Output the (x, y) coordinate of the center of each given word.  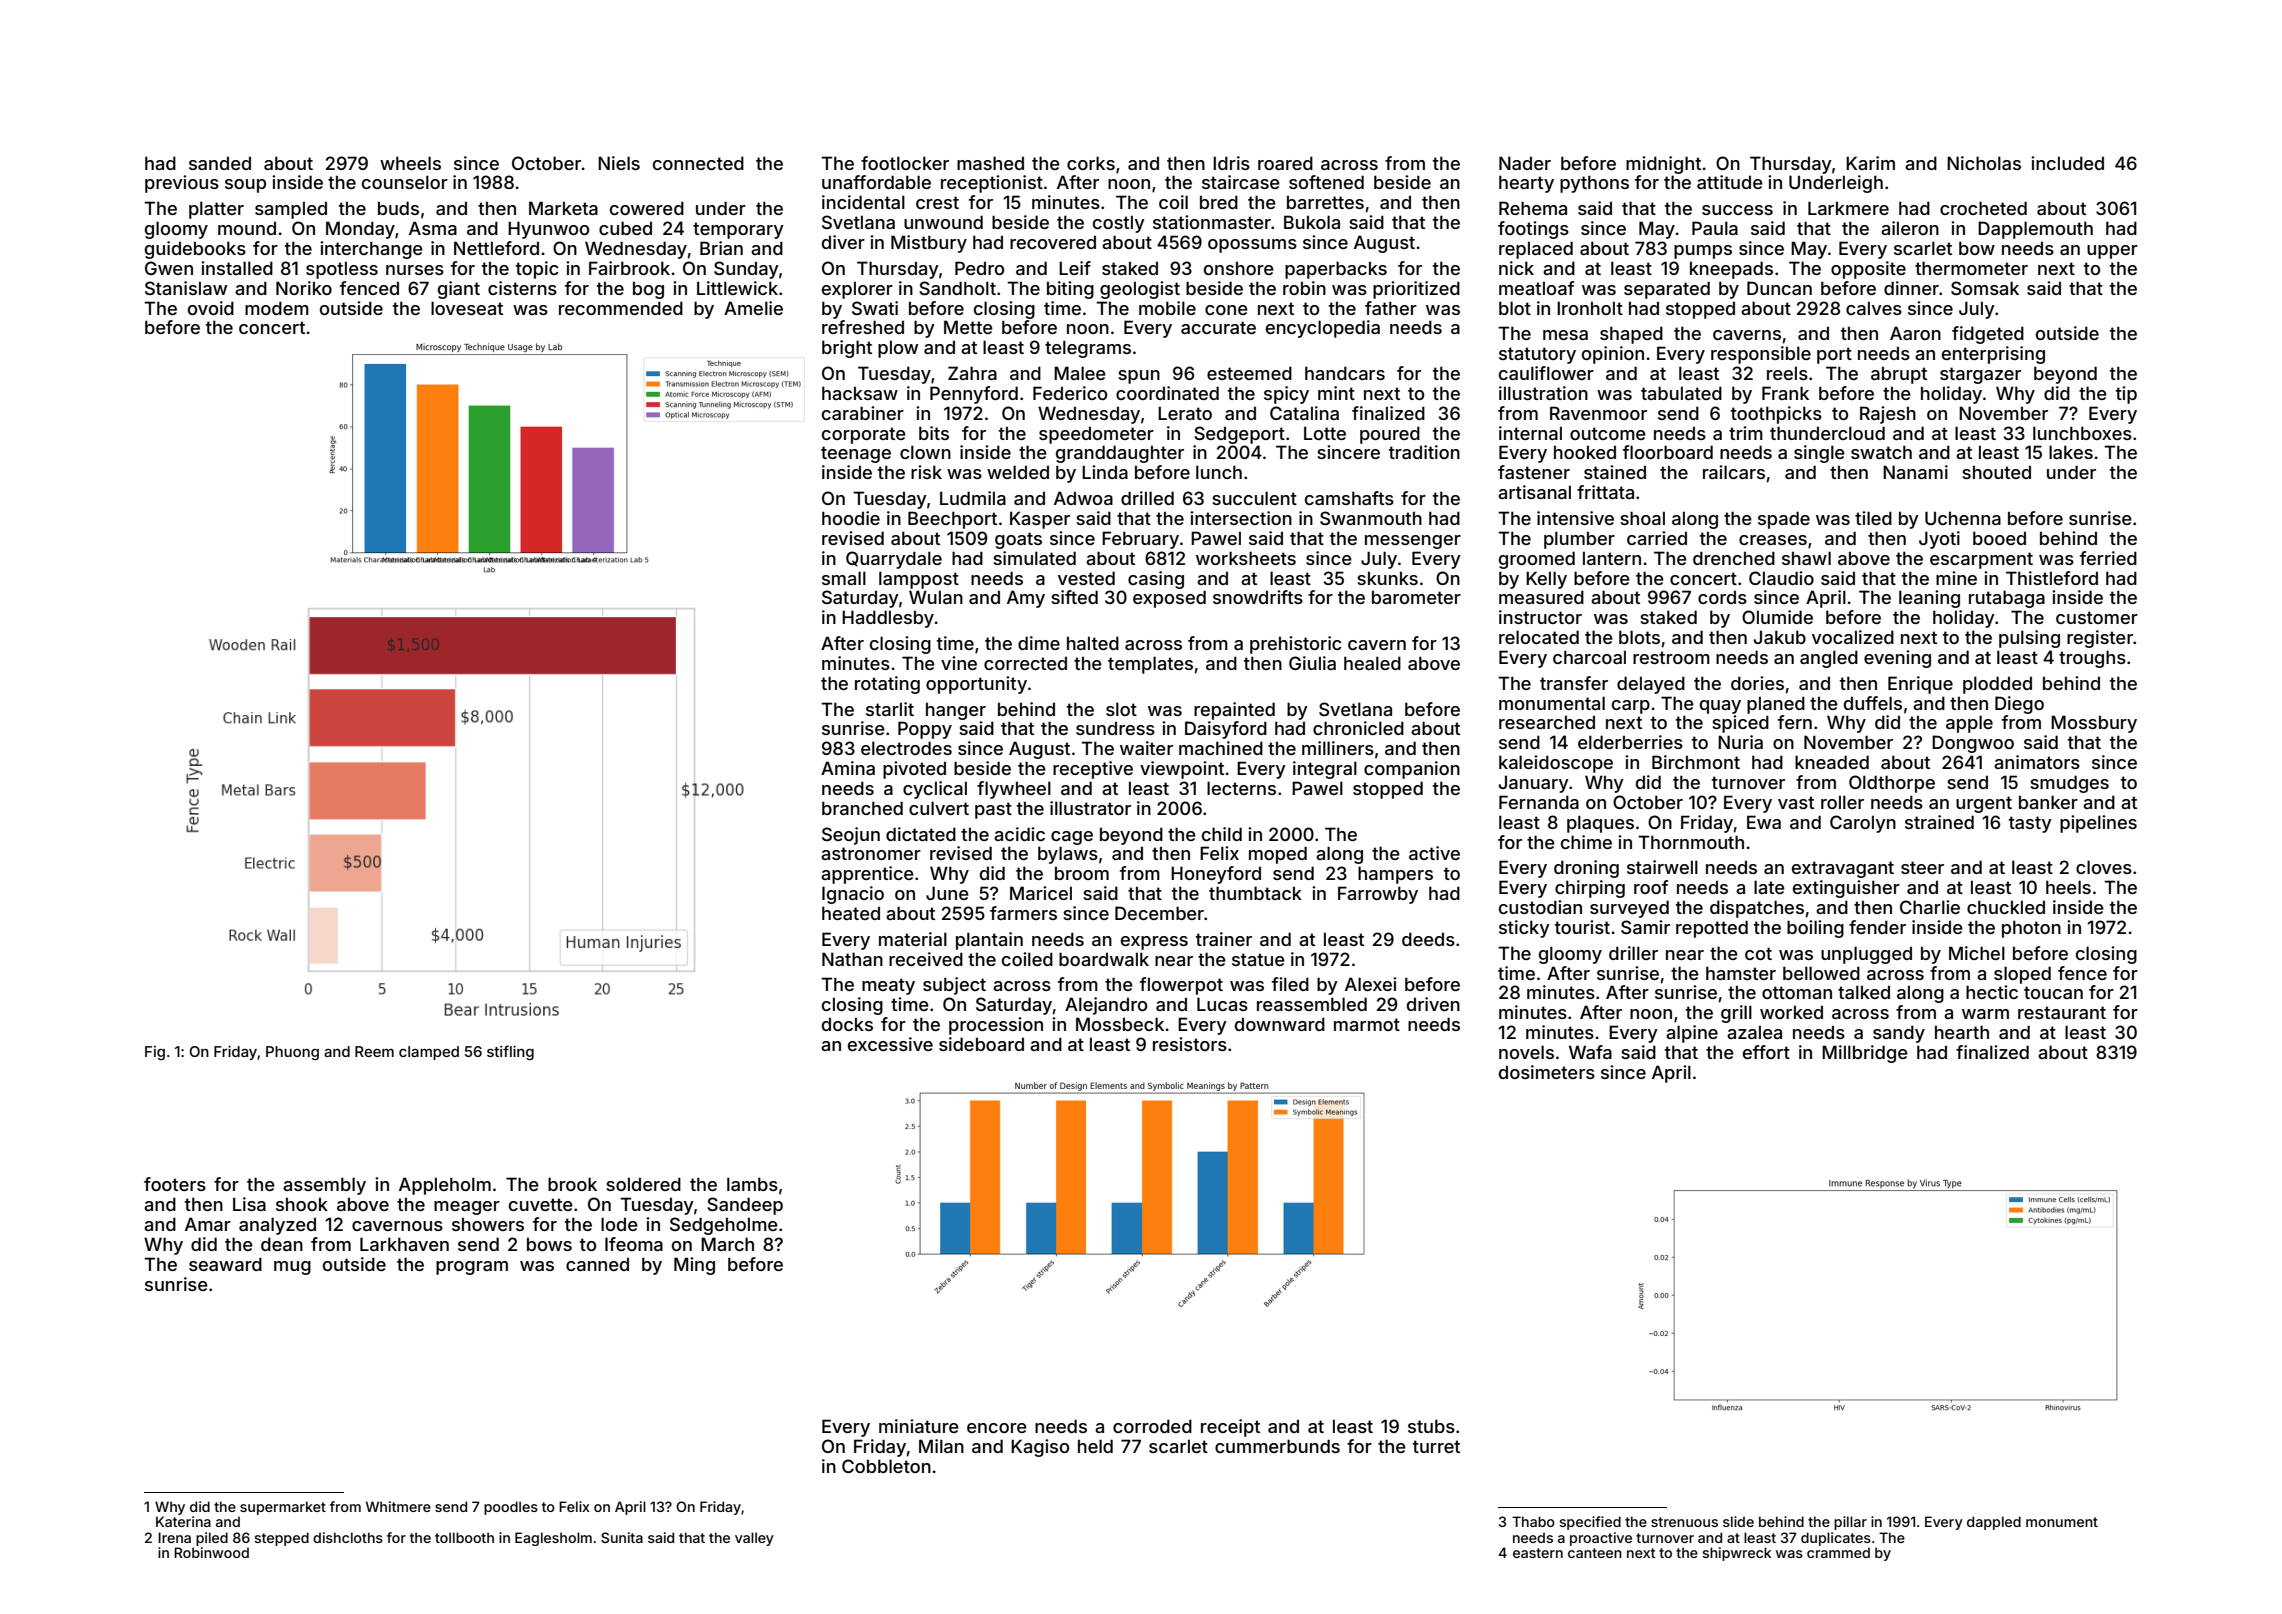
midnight (1663, 165)
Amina (848, 768)
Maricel (1041, 893)
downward (1280, 1024)
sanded (220, 163)
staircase (1241, 182)
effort (1766, 1052)
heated (851, 913)
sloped (2022, 975)
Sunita (622, 1537)
